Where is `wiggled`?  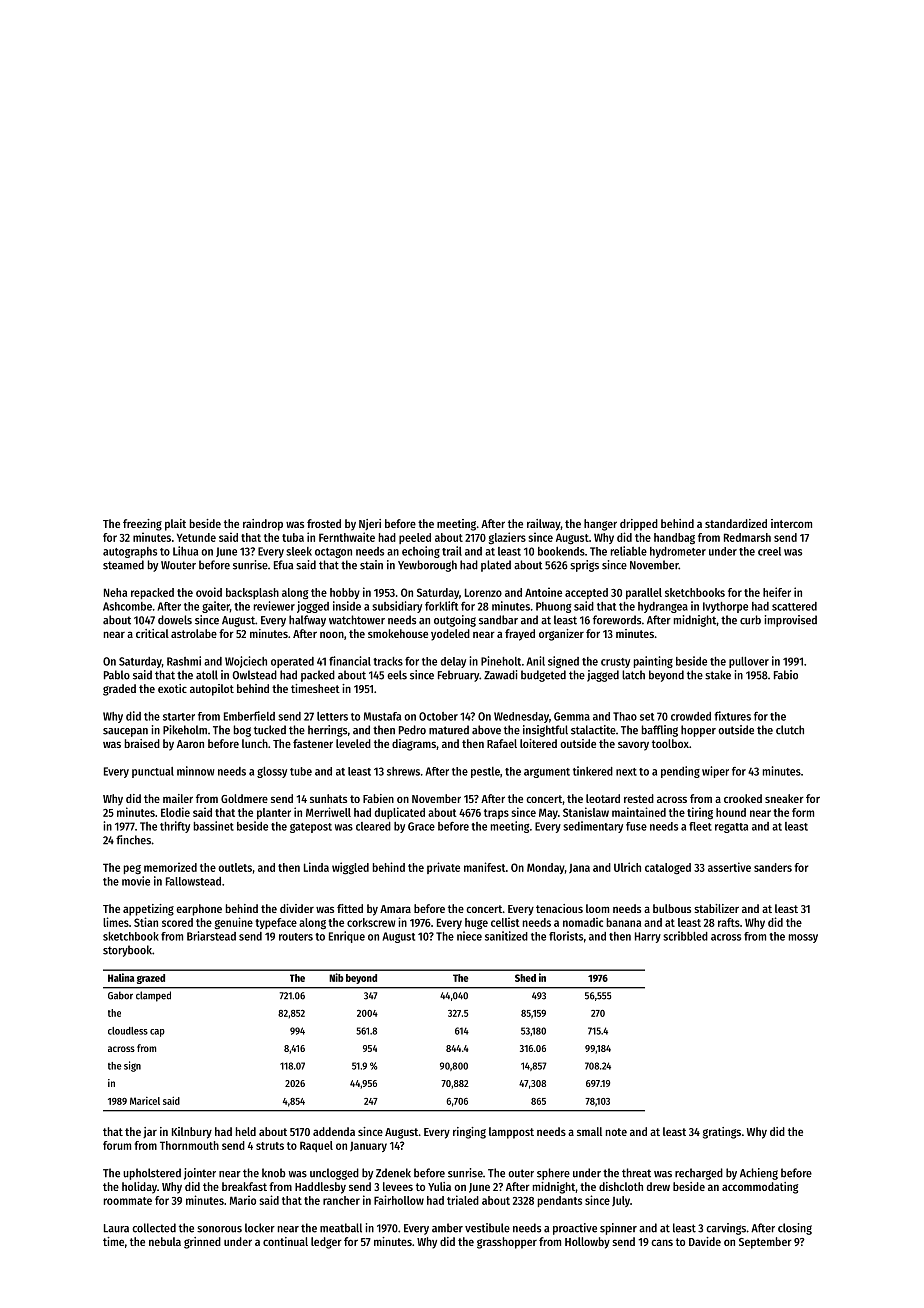 wiggled is located at coordinates (350, 868).
